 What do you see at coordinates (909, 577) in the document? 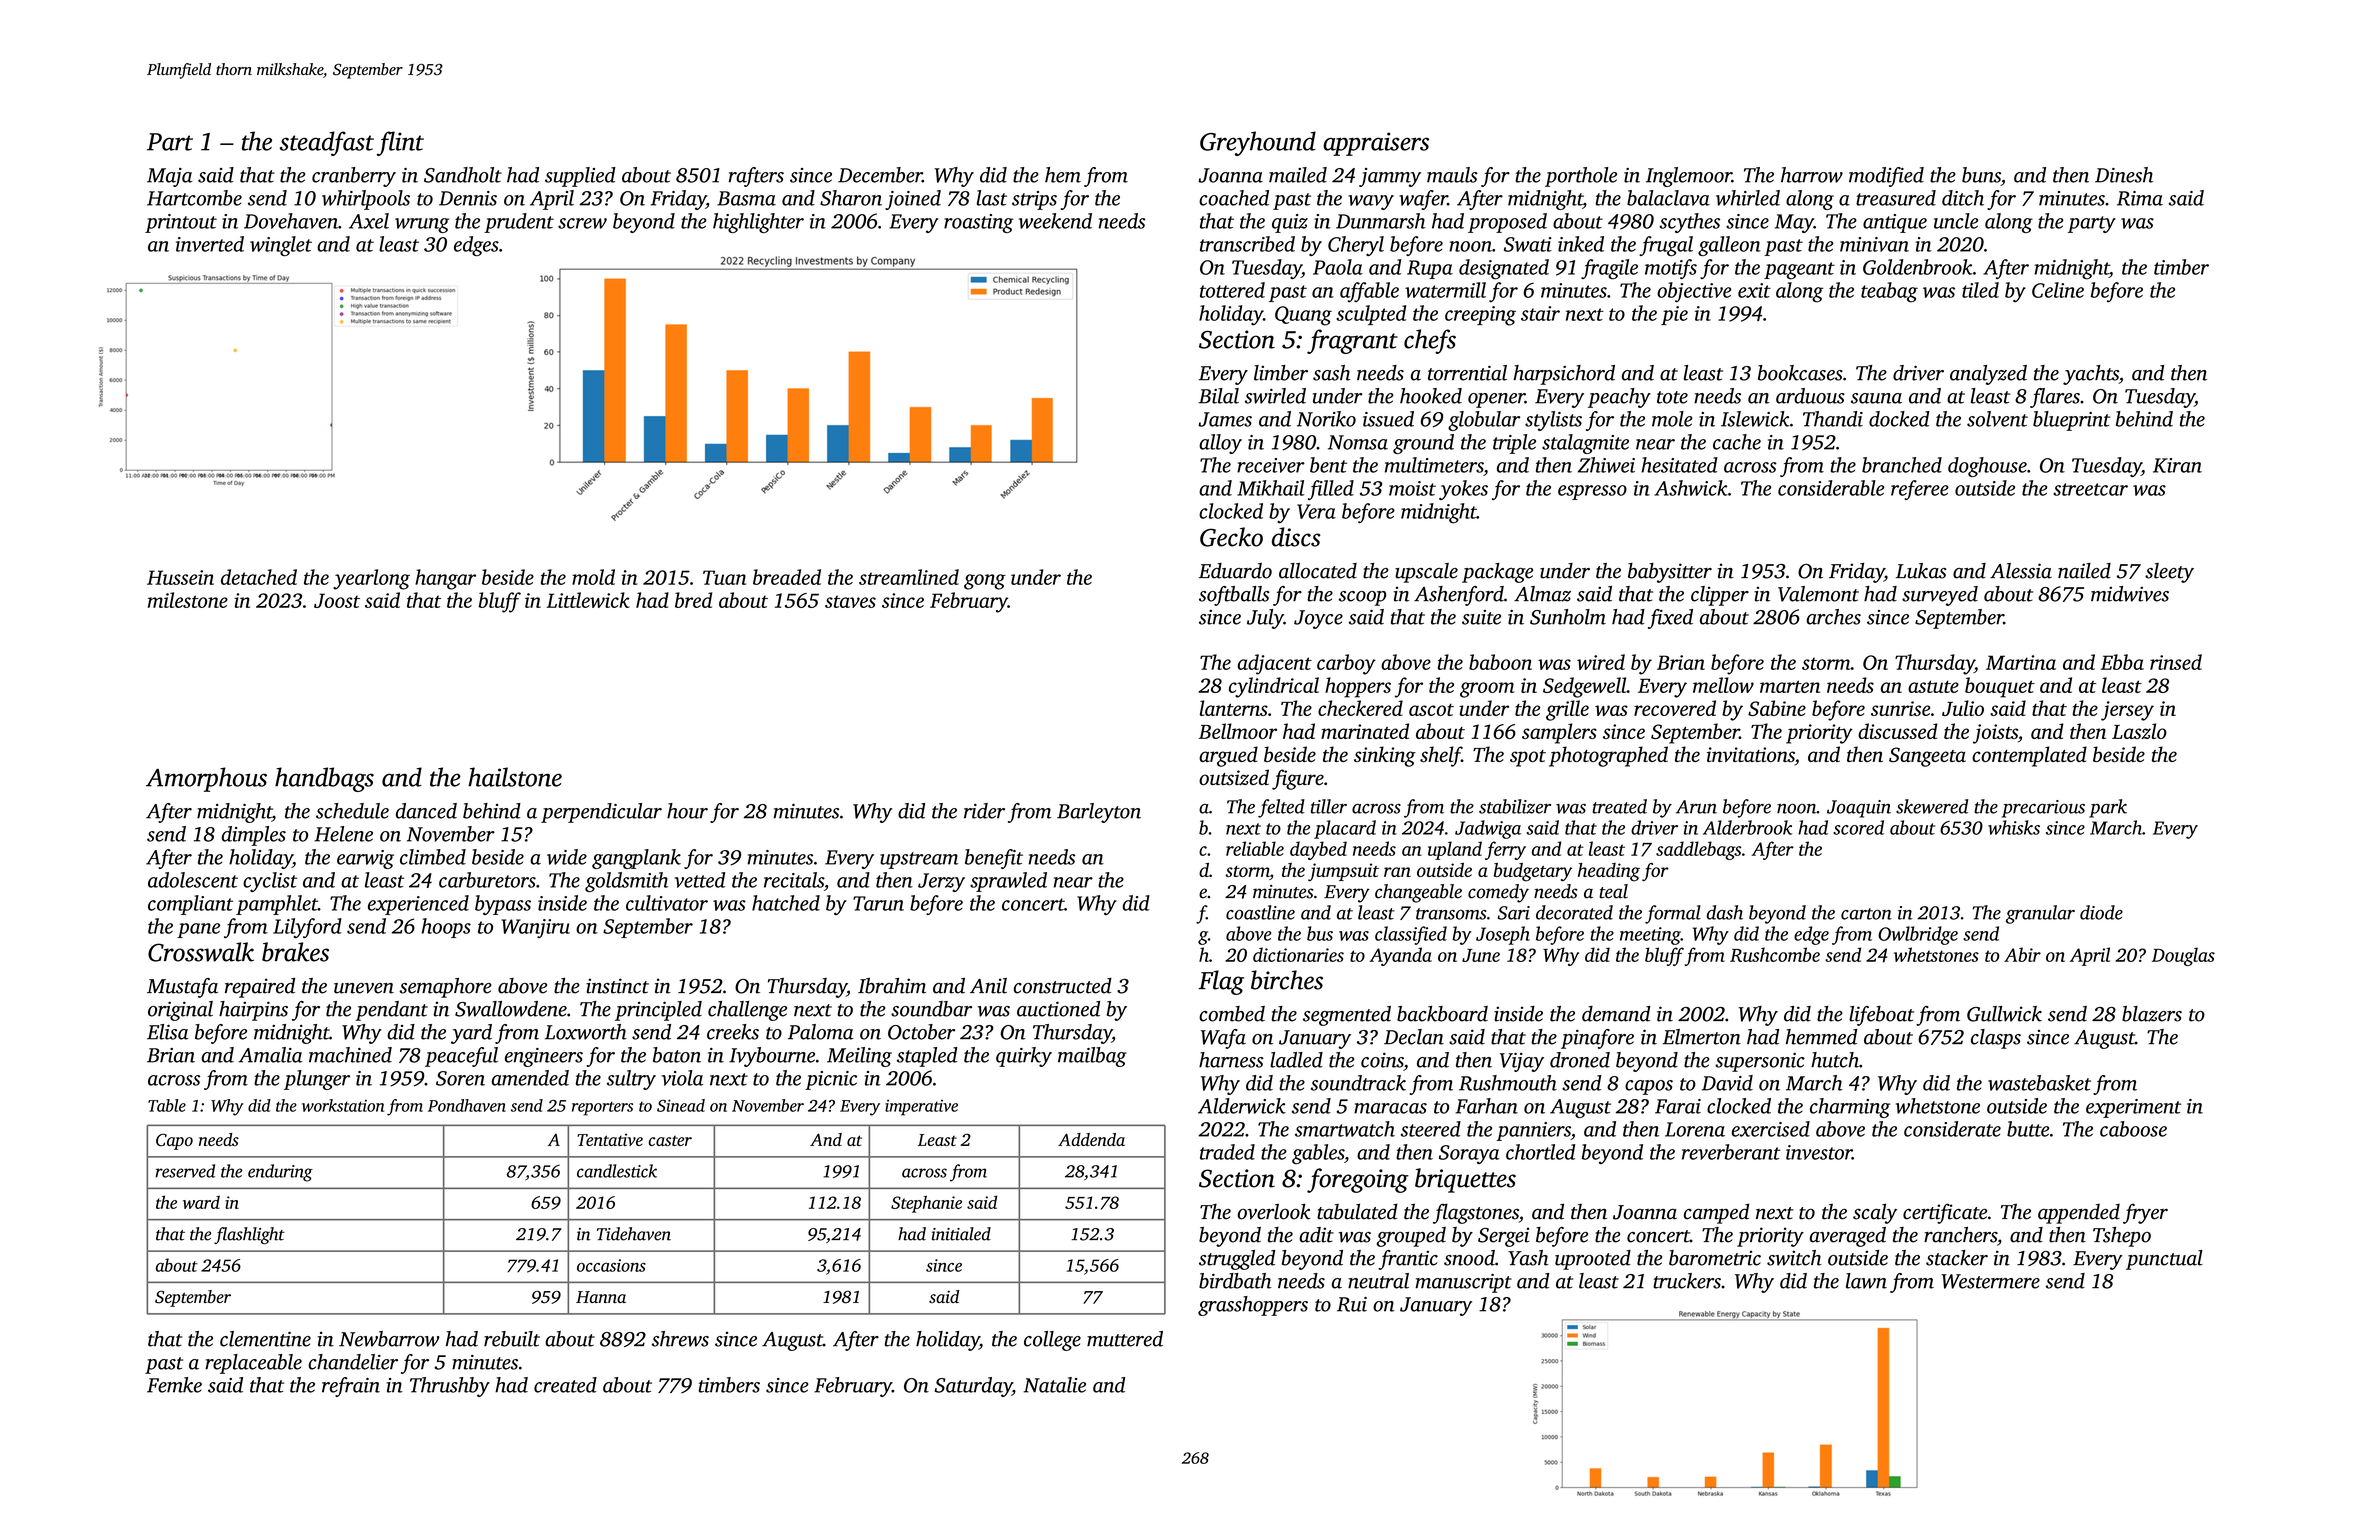
I see `streamlined` at bounding box center [909, 577].
